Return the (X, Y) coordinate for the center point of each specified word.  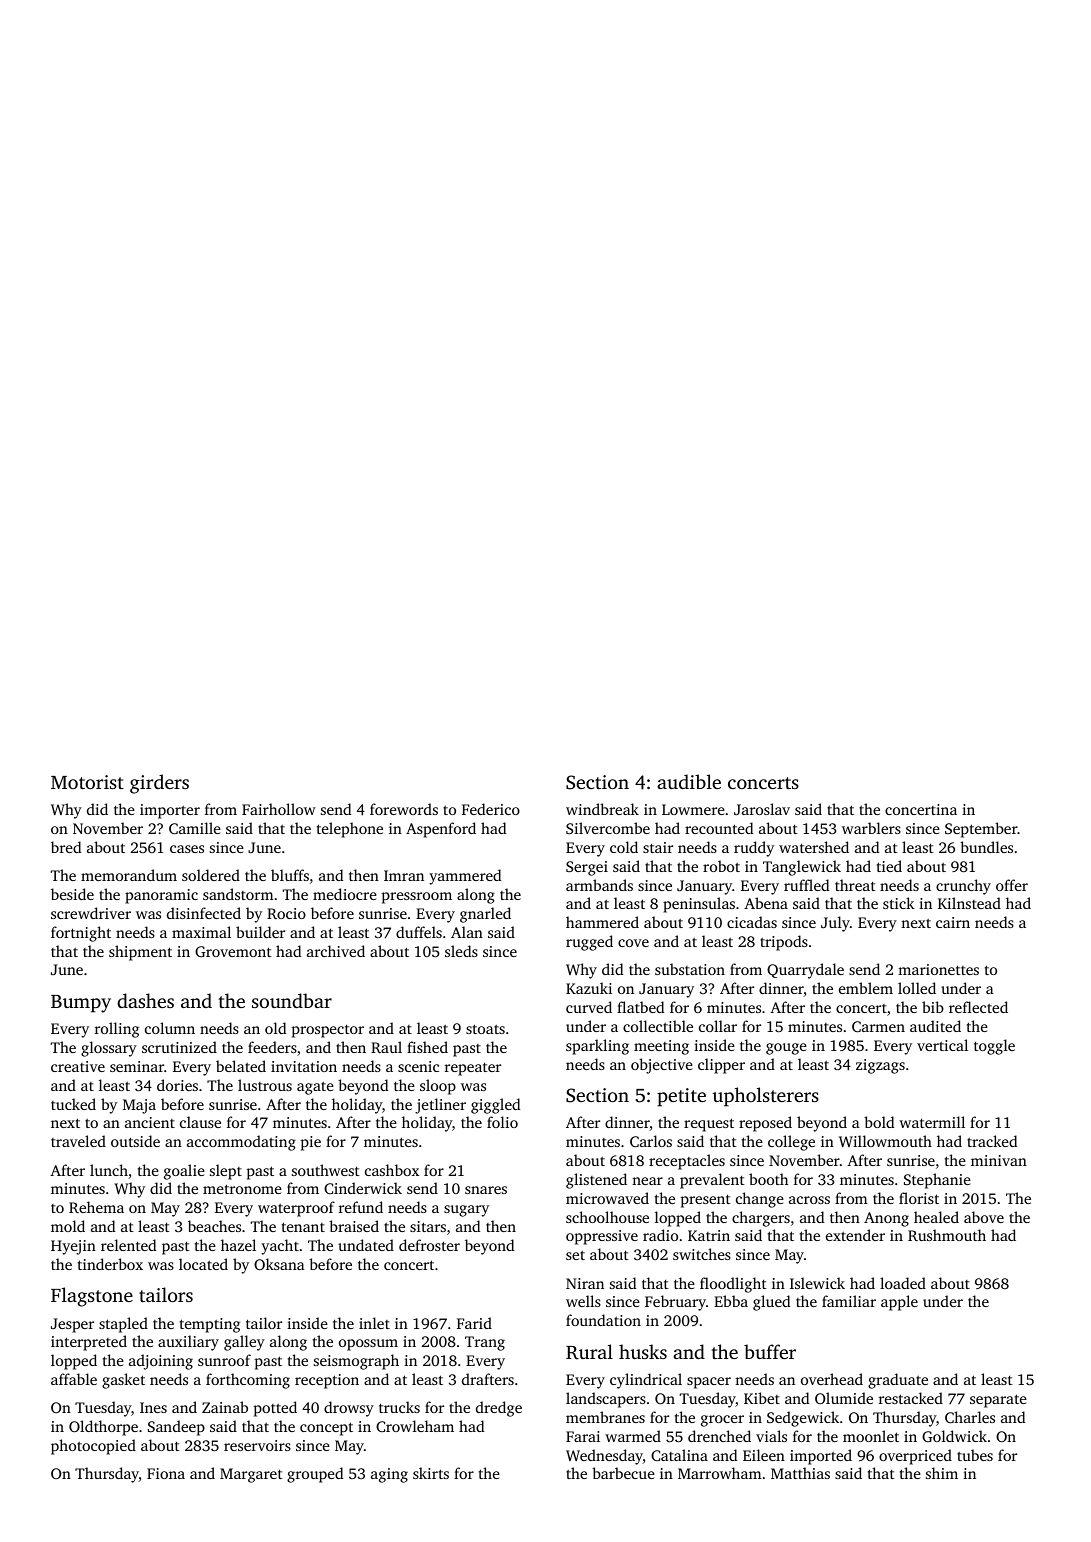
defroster (429, 1245)
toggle (994, 1047)
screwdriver (91, 913)
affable (74, 1379)
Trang (485, 1343)
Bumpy (81, 1004)
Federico (491, 809)
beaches (214, 1226)
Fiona (166, 1473)
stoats (485, 1029)
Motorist (87, 782)
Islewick (817, 1283)
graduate (898, 1381)
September (981, 830)
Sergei (587, 868)
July (835, 924)
